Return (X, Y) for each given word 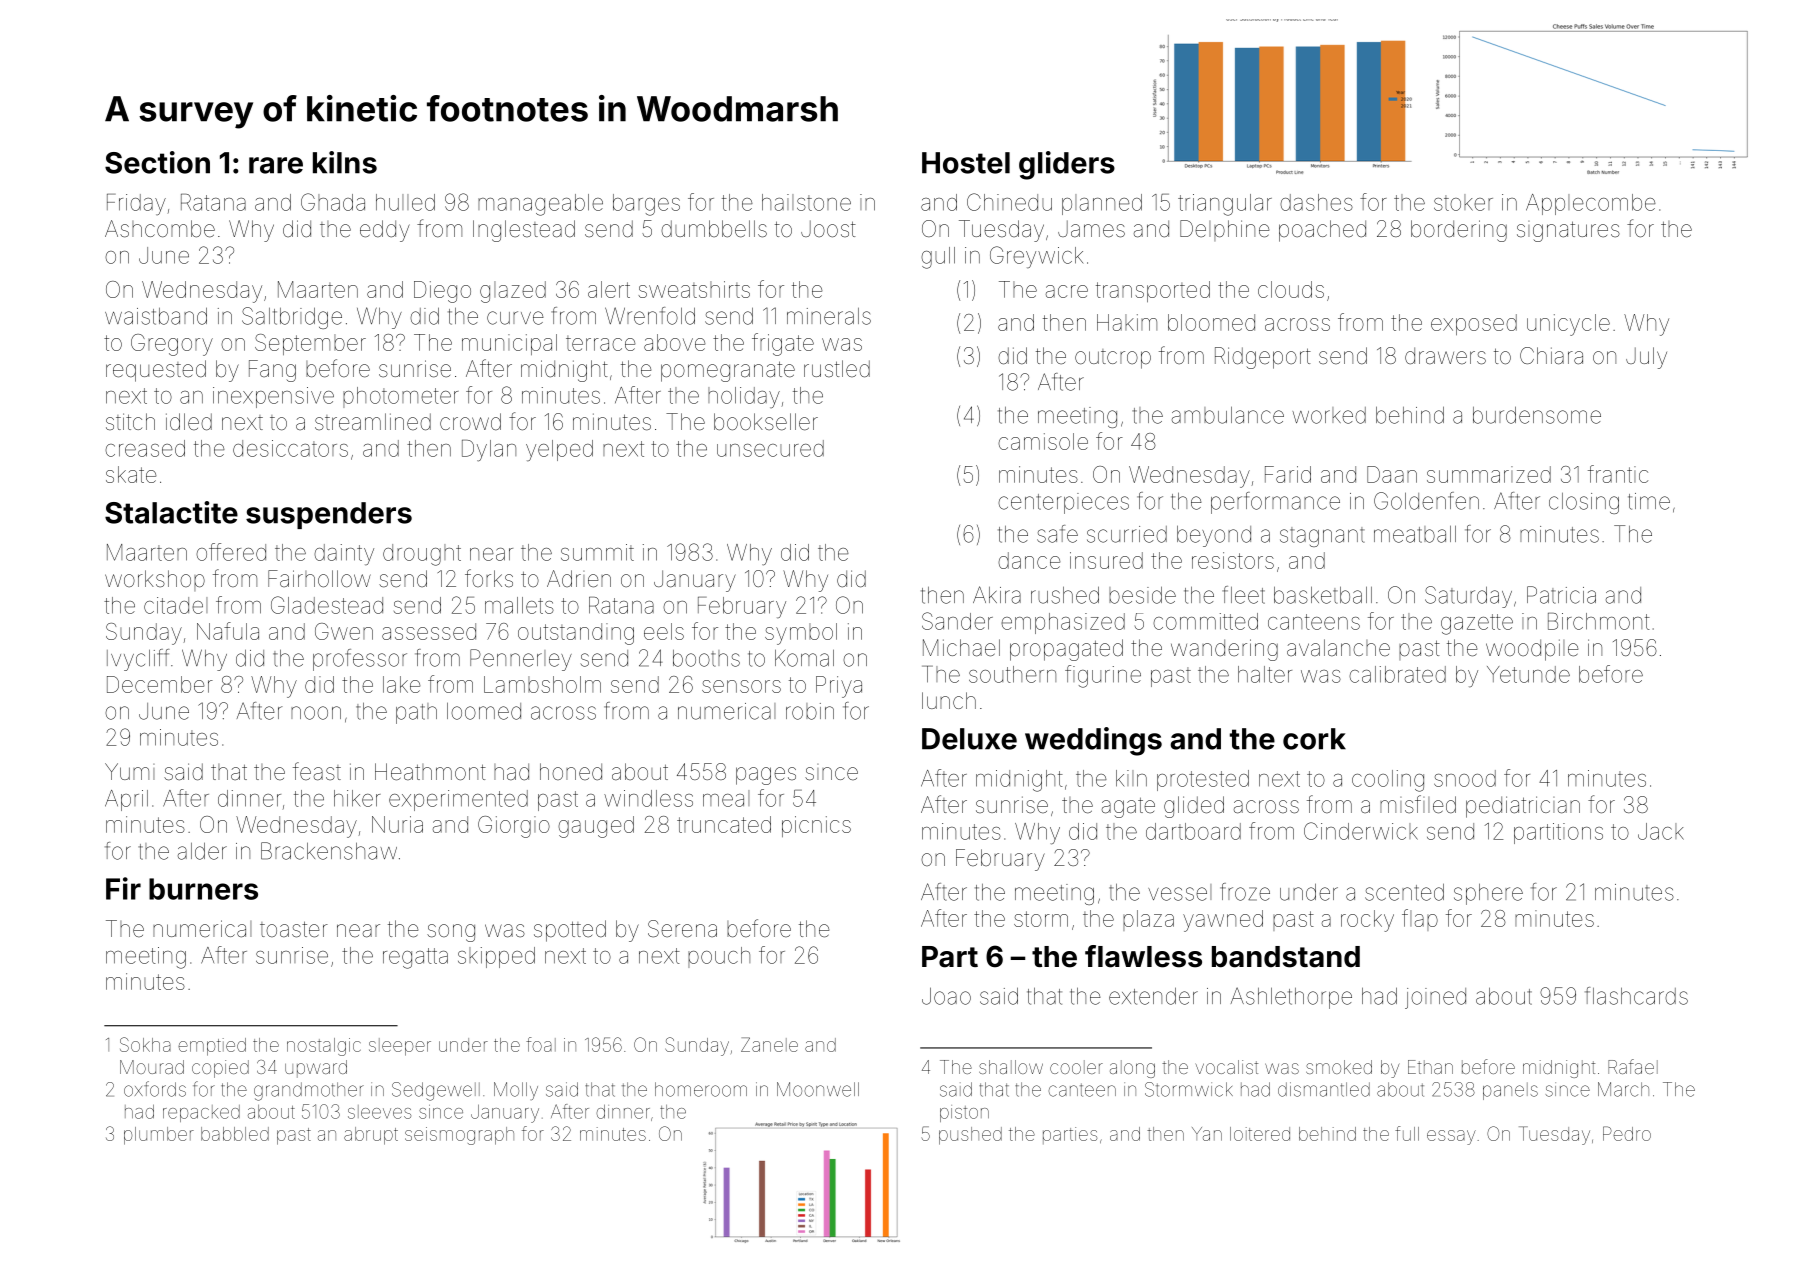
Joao (946, 996)
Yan (1207, 1134)
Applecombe (1591, 204)
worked (1329, 415)
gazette (1477, 624)
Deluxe (969, 739)
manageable (540, 205)
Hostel (966, 163)
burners (203, 889)
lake (402, 684)
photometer (401, 397)
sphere (1488, 894)
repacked (201, 1113)
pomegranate (728, 371)
